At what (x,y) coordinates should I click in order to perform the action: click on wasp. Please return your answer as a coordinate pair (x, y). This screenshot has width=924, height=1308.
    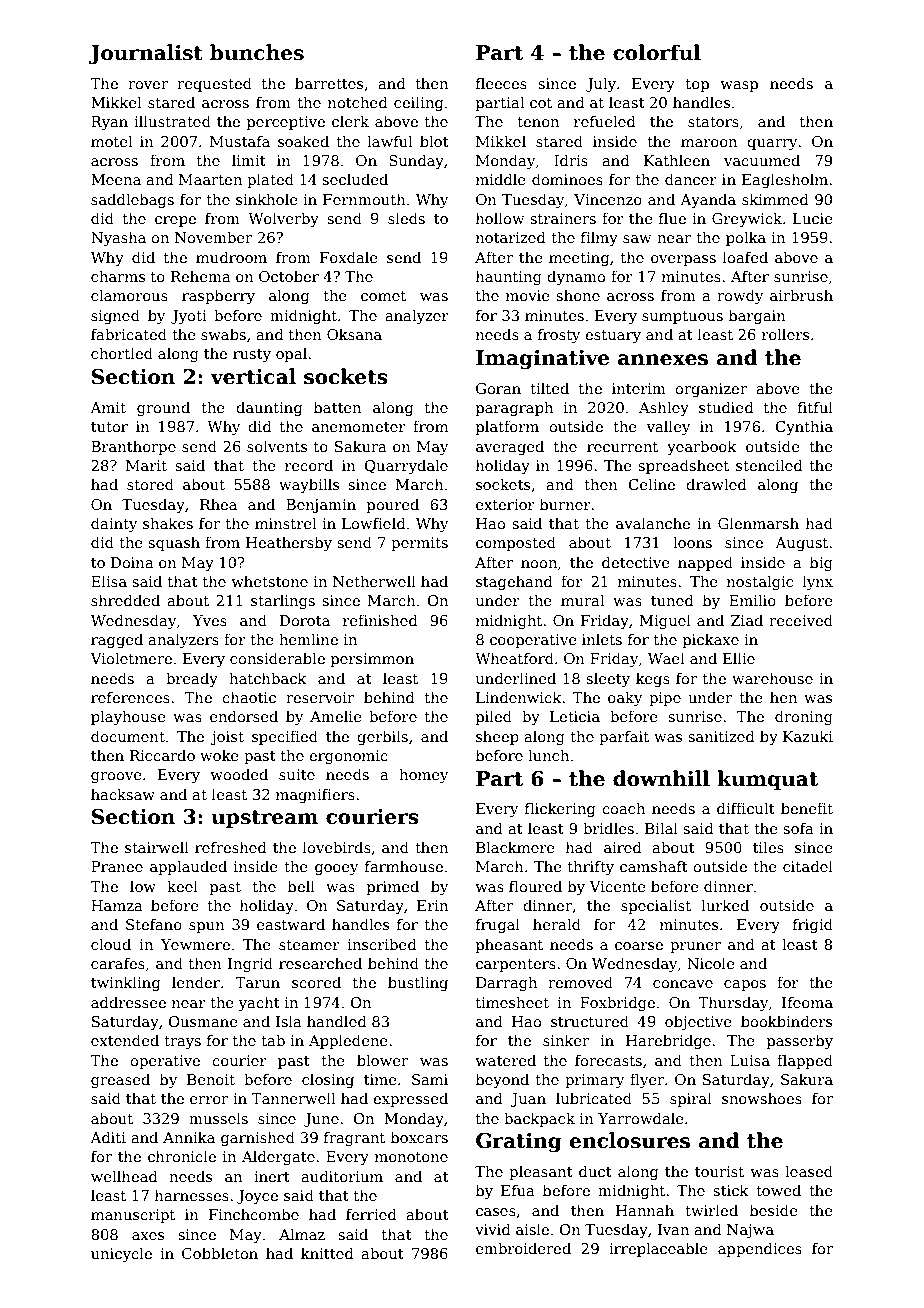
    Looking at the image, I should click on (739, 86).
